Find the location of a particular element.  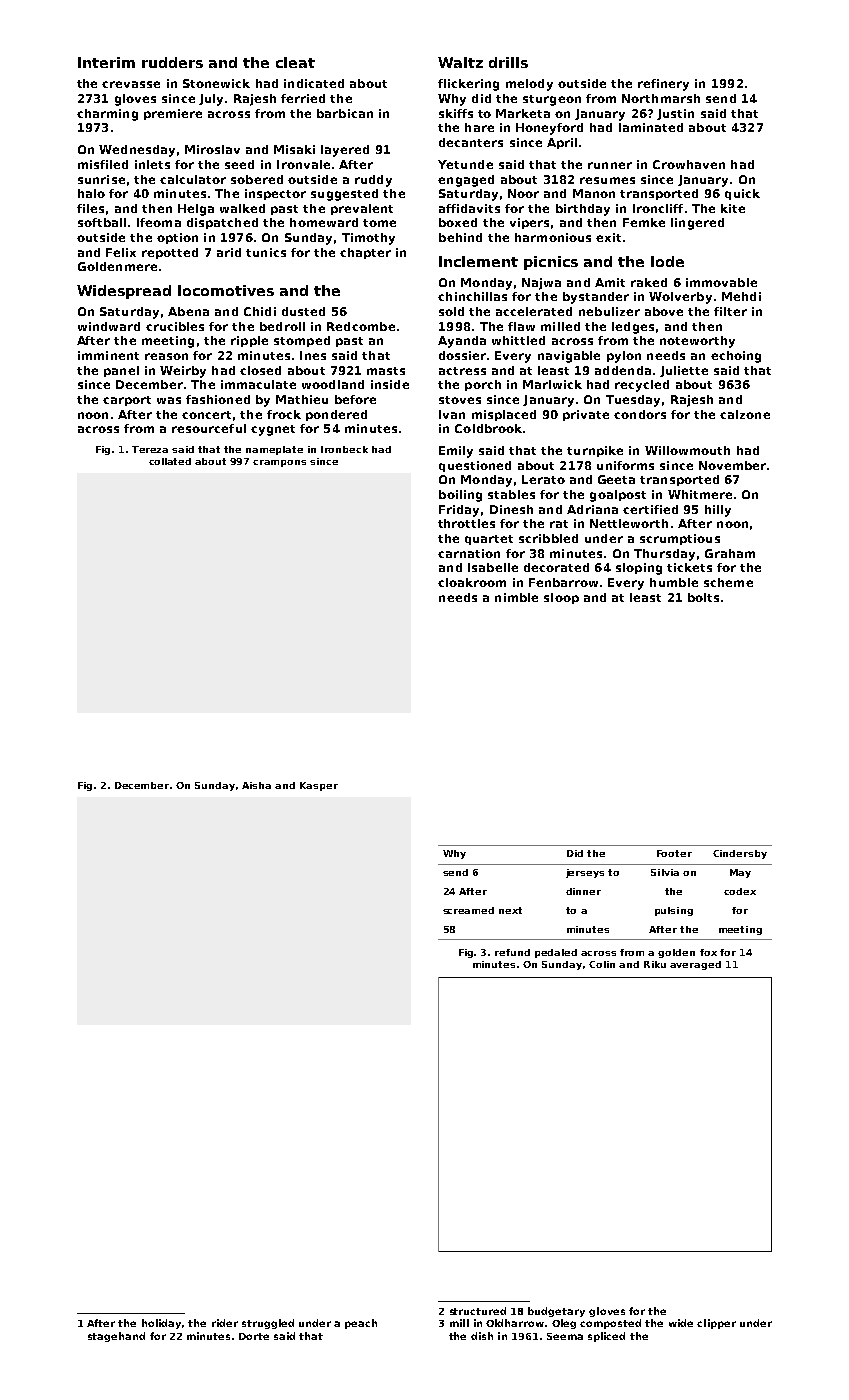

Aisha is located at coordinates (256, 785).
